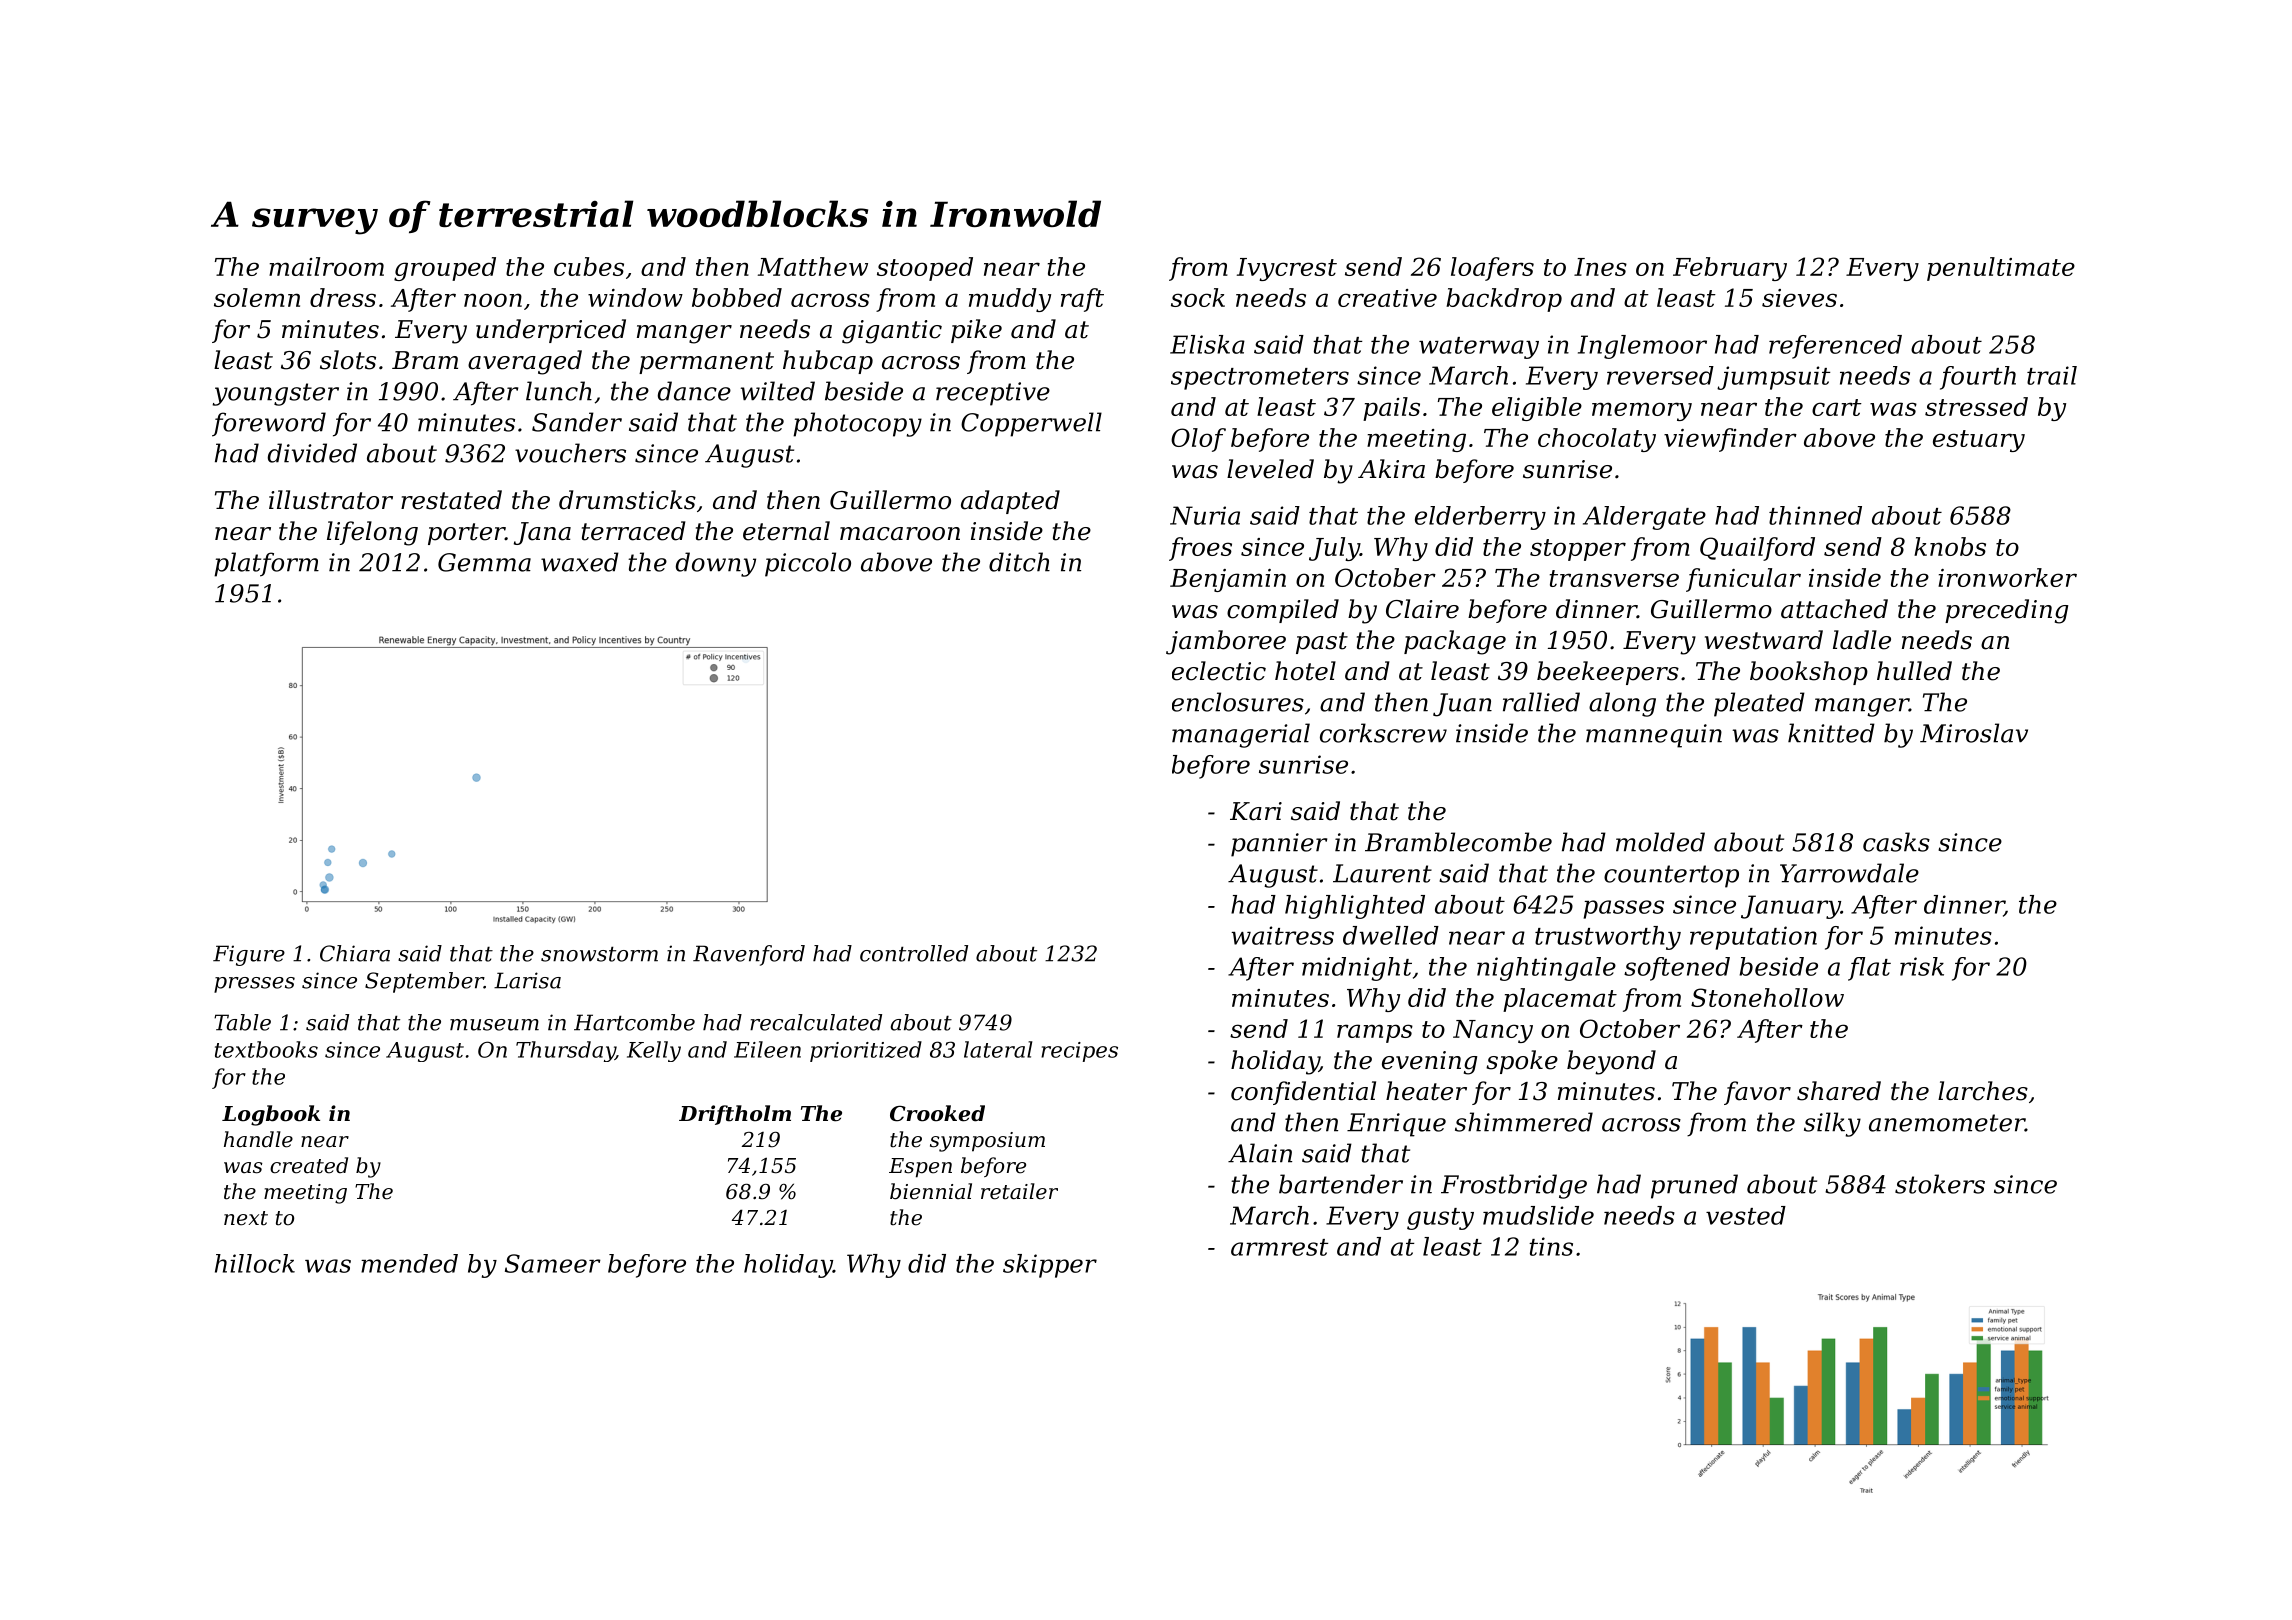 Image resolution: width=2292 pixels, height=1620 pixels. Describe the element at coordinates (1303, 1093) in the page. I see `confidential` at that location.
